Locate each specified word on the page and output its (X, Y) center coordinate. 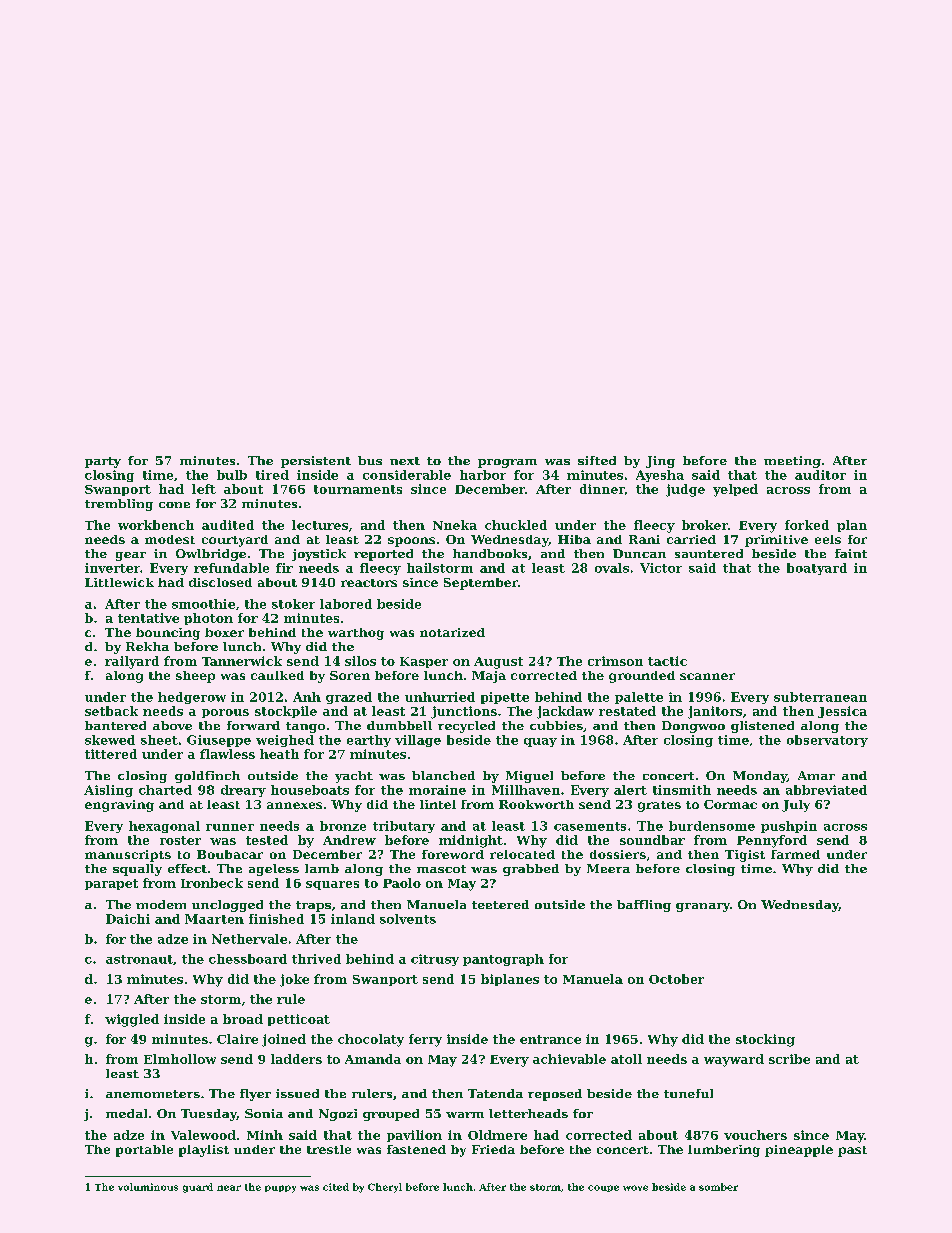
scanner (707, 676)
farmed (795, 854)
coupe (603, 1188)
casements (590, 826)
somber (718, 1187)
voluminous (148, 1187)
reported (383, 555)
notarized (452, 632)
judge (685, 490)
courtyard (235, 541)
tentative (148, 618)
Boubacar (230, 854)
